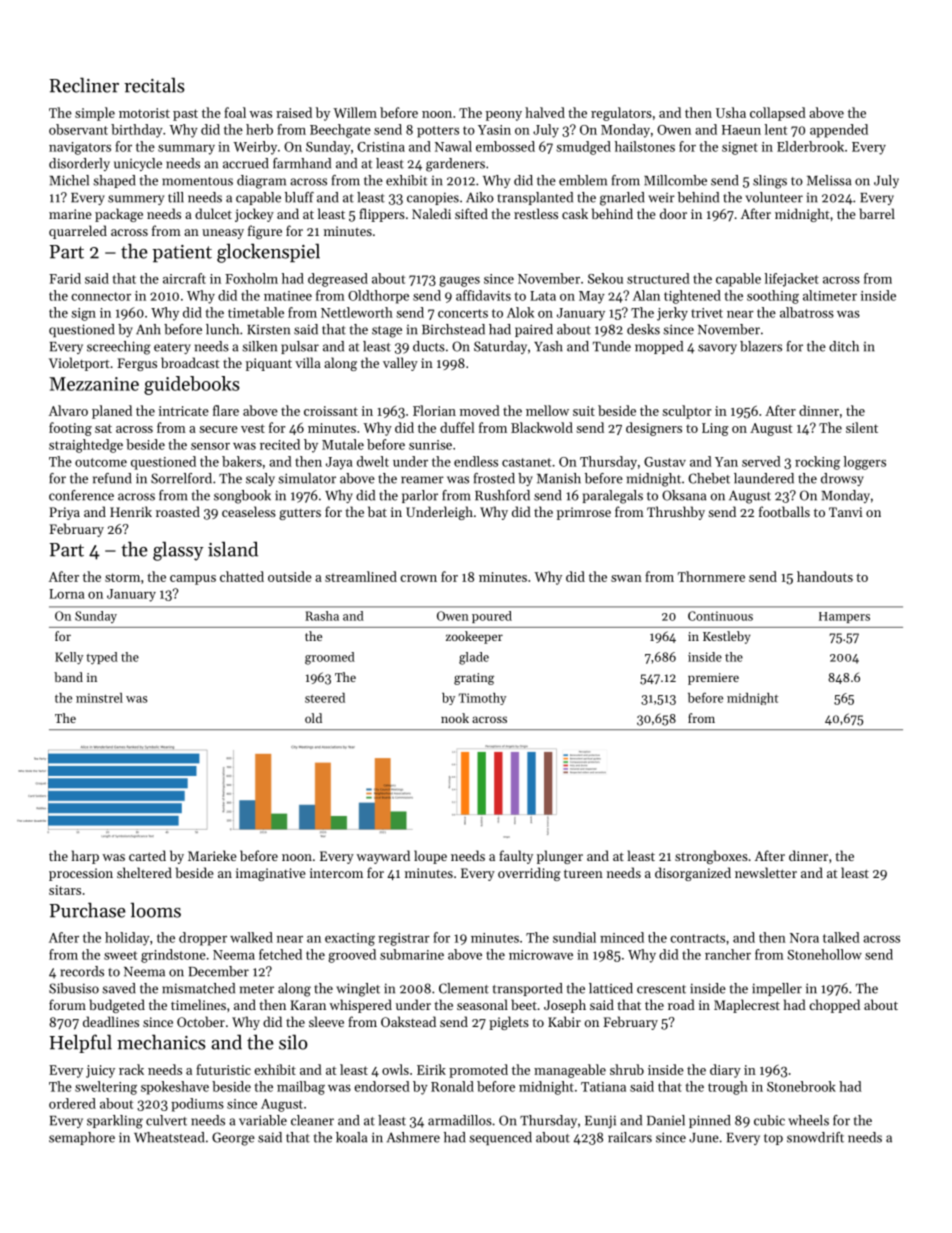 The image size is (952, 1233). I want to click on collapsed, so click(778, 114).
